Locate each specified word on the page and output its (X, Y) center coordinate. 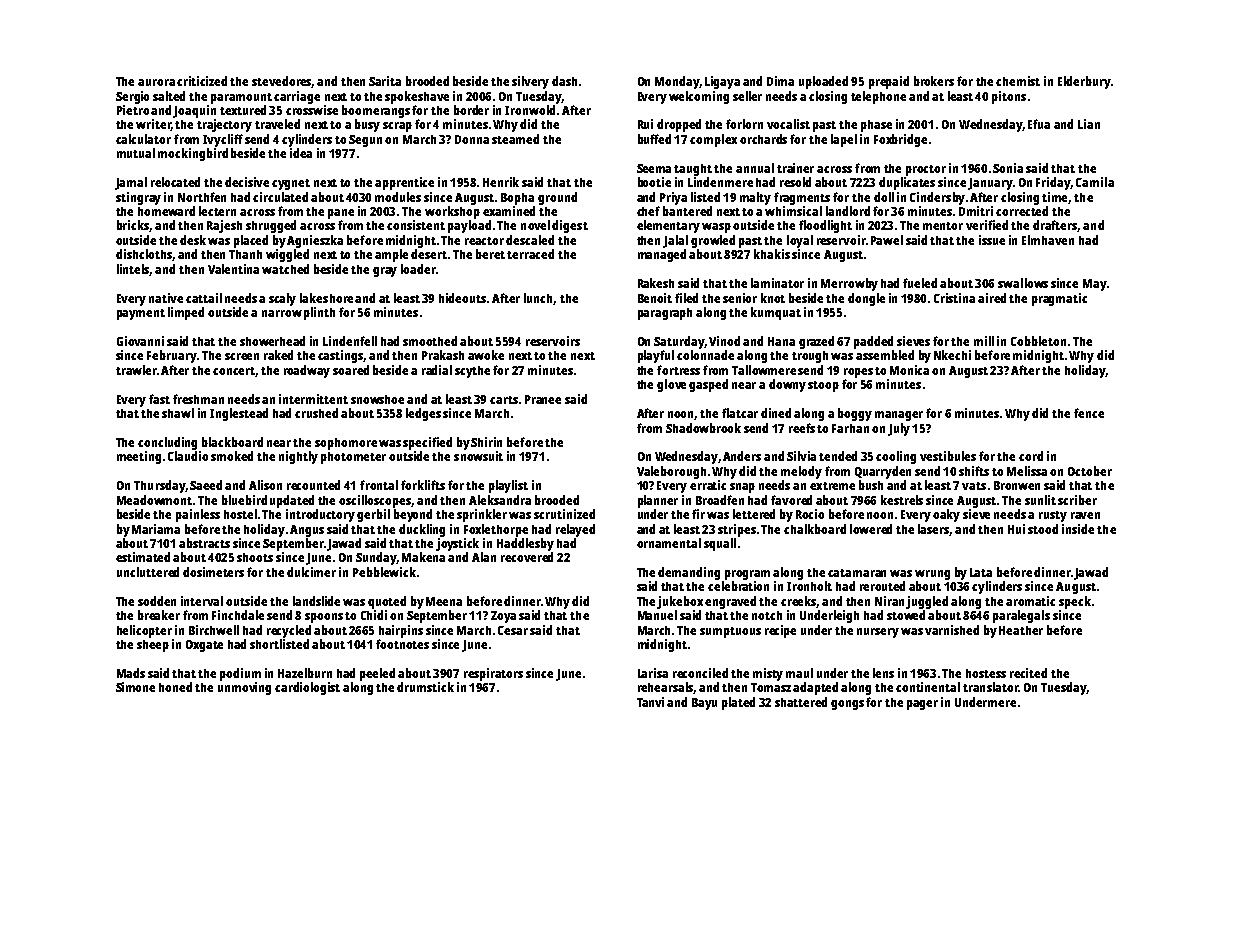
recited (1028, 673)
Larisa (653, 673)
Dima (780, 81)
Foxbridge (900, 140)
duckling (422, 530)
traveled (277, 124)
